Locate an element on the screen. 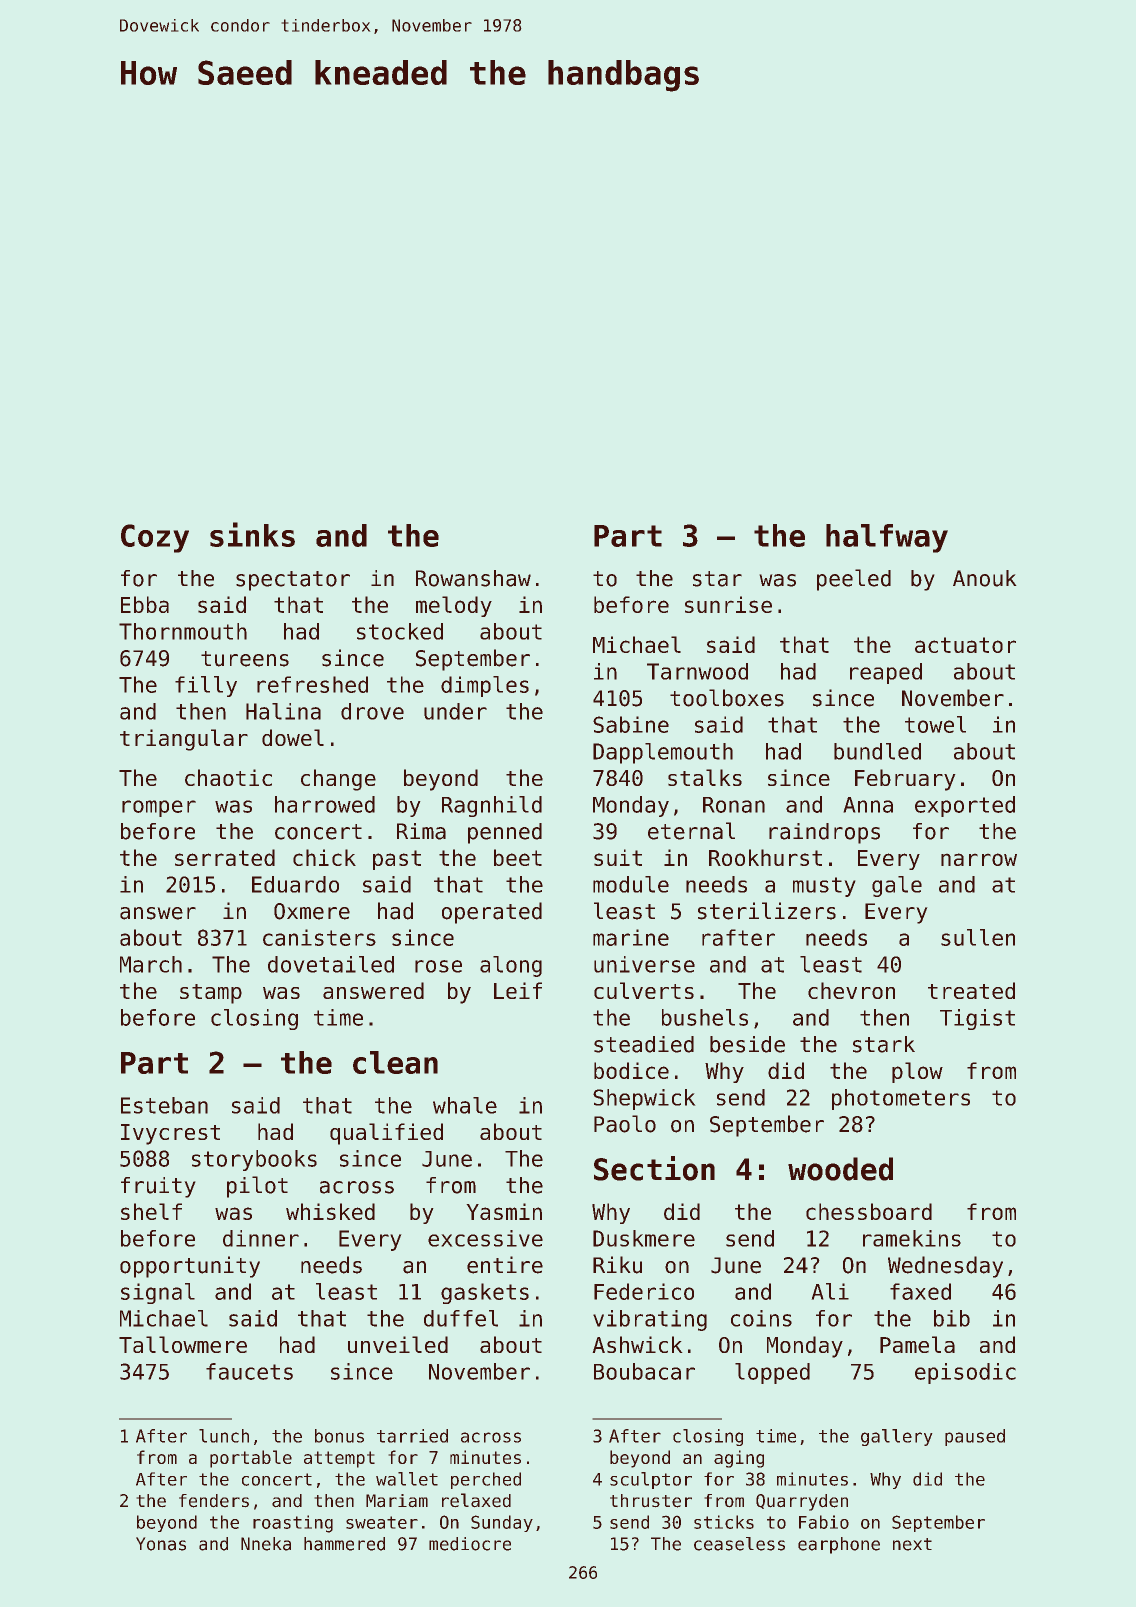  Cozy is located at coordinates (155, 538).
